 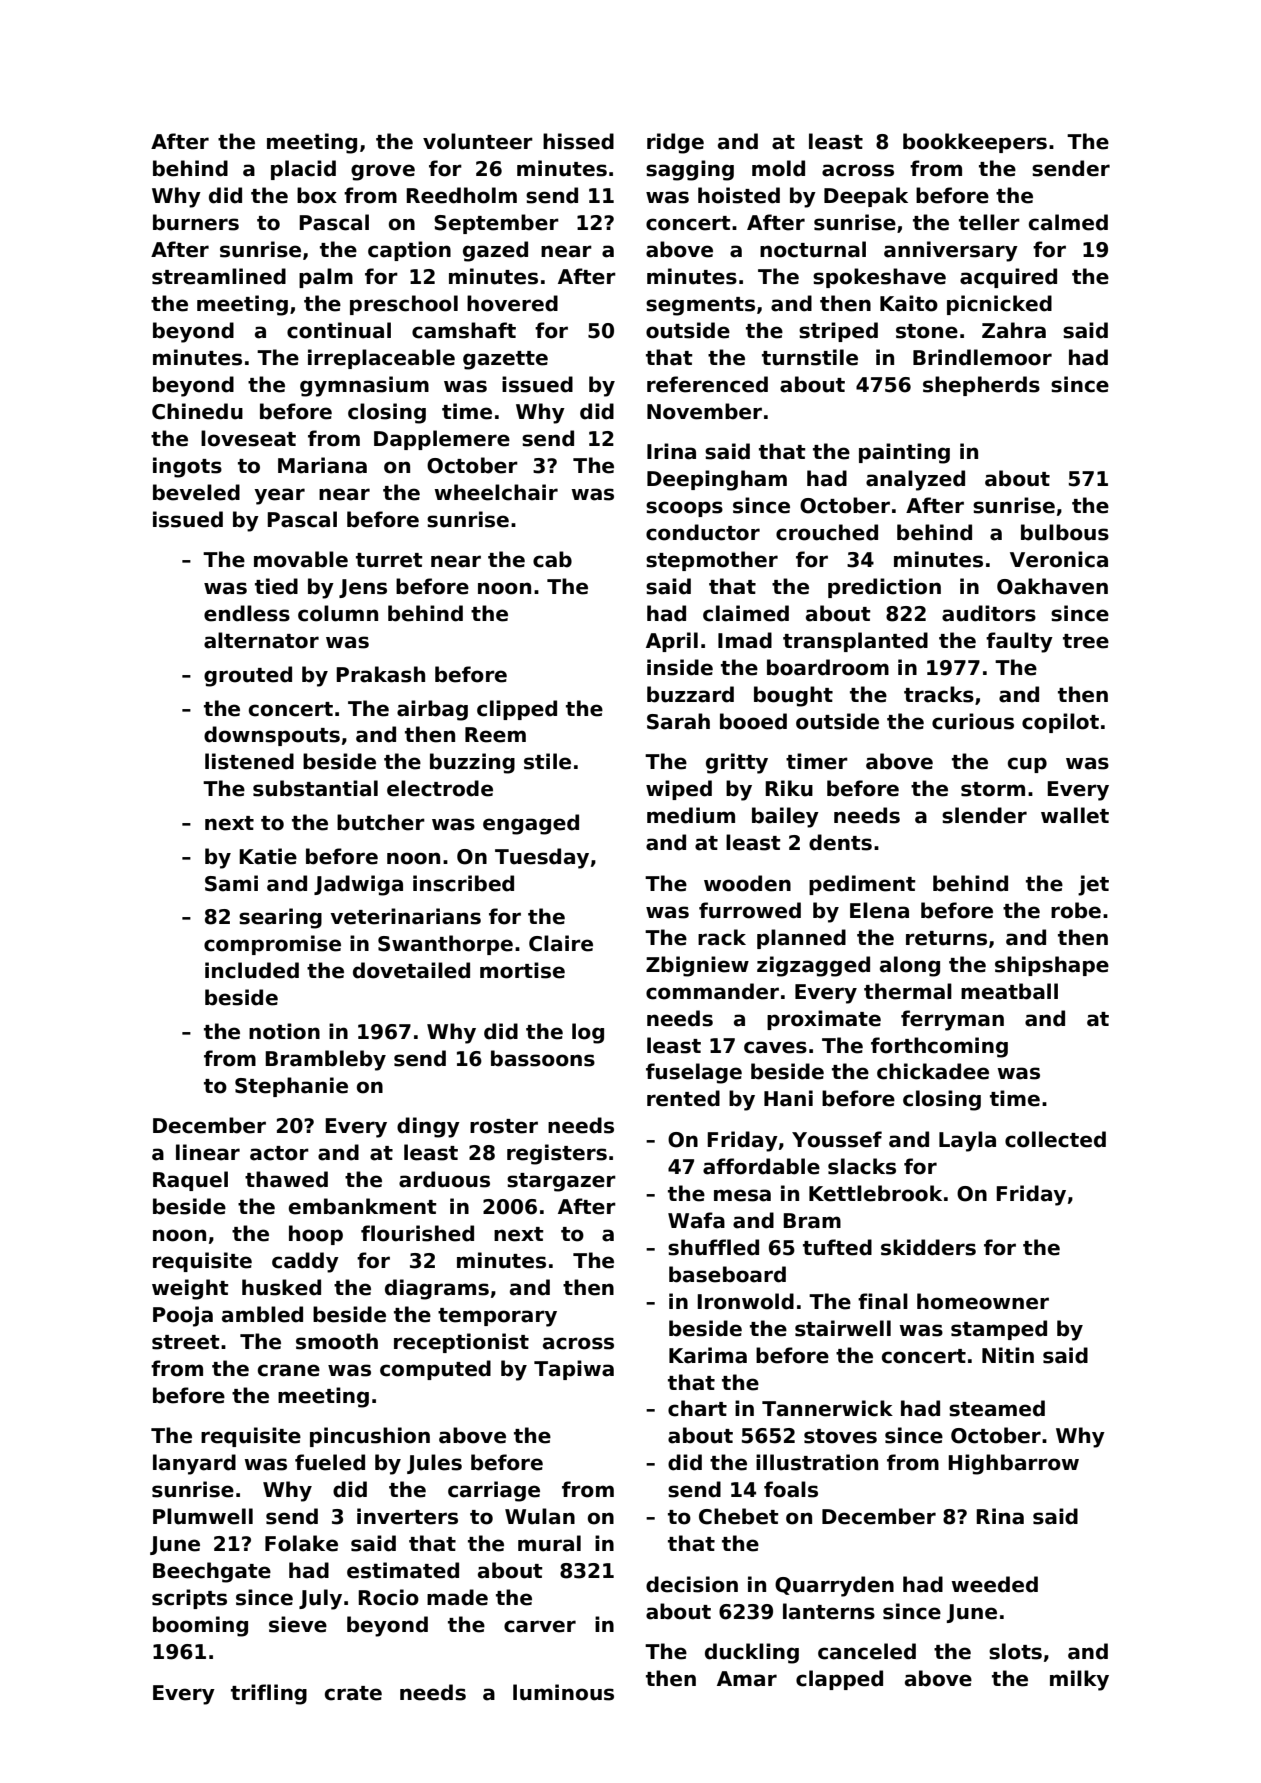 I want to click on Chebet, so click(x=739, y=1516).
